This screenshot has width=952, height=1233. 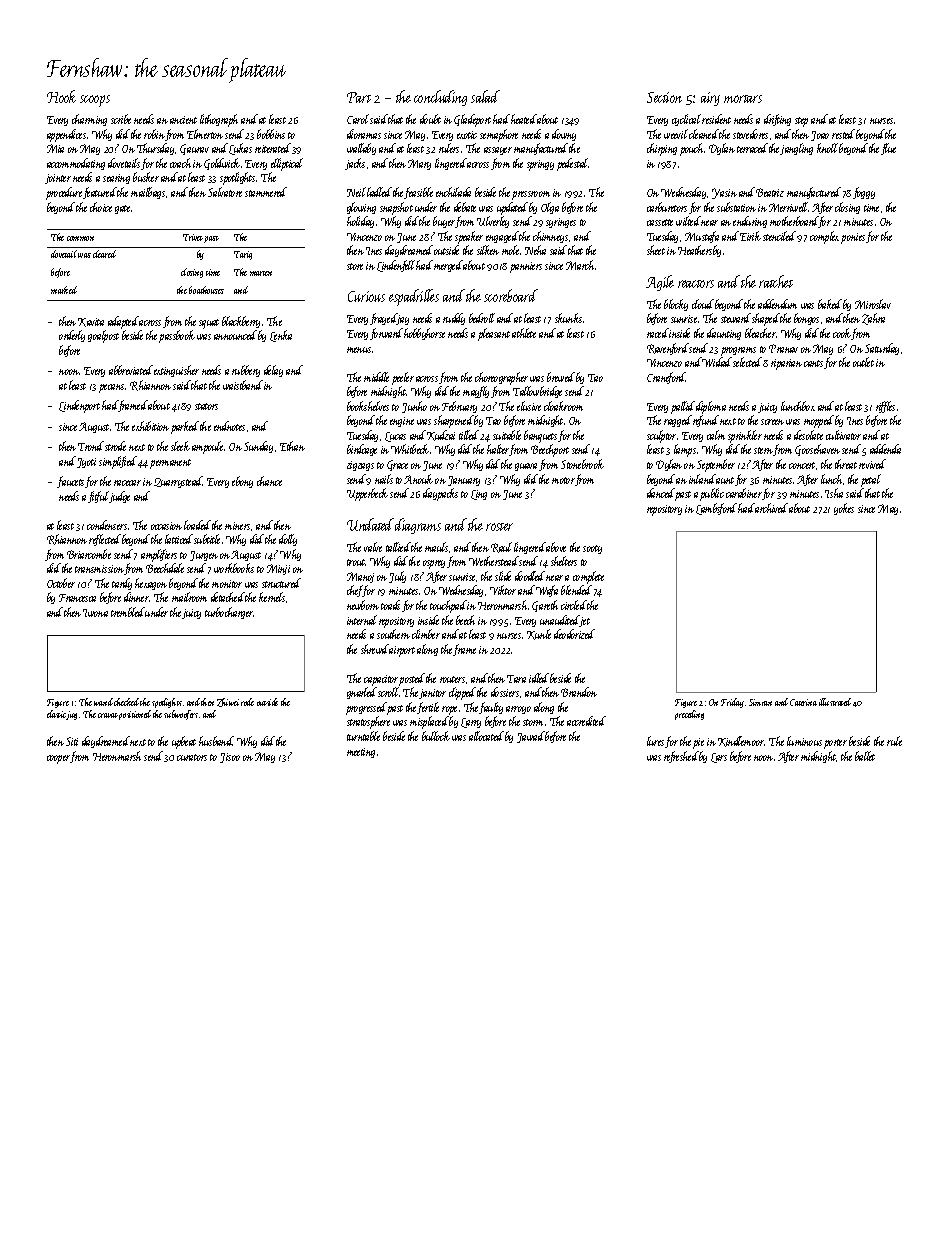 I want to click on lithograph, so click(x=219, y=120).
